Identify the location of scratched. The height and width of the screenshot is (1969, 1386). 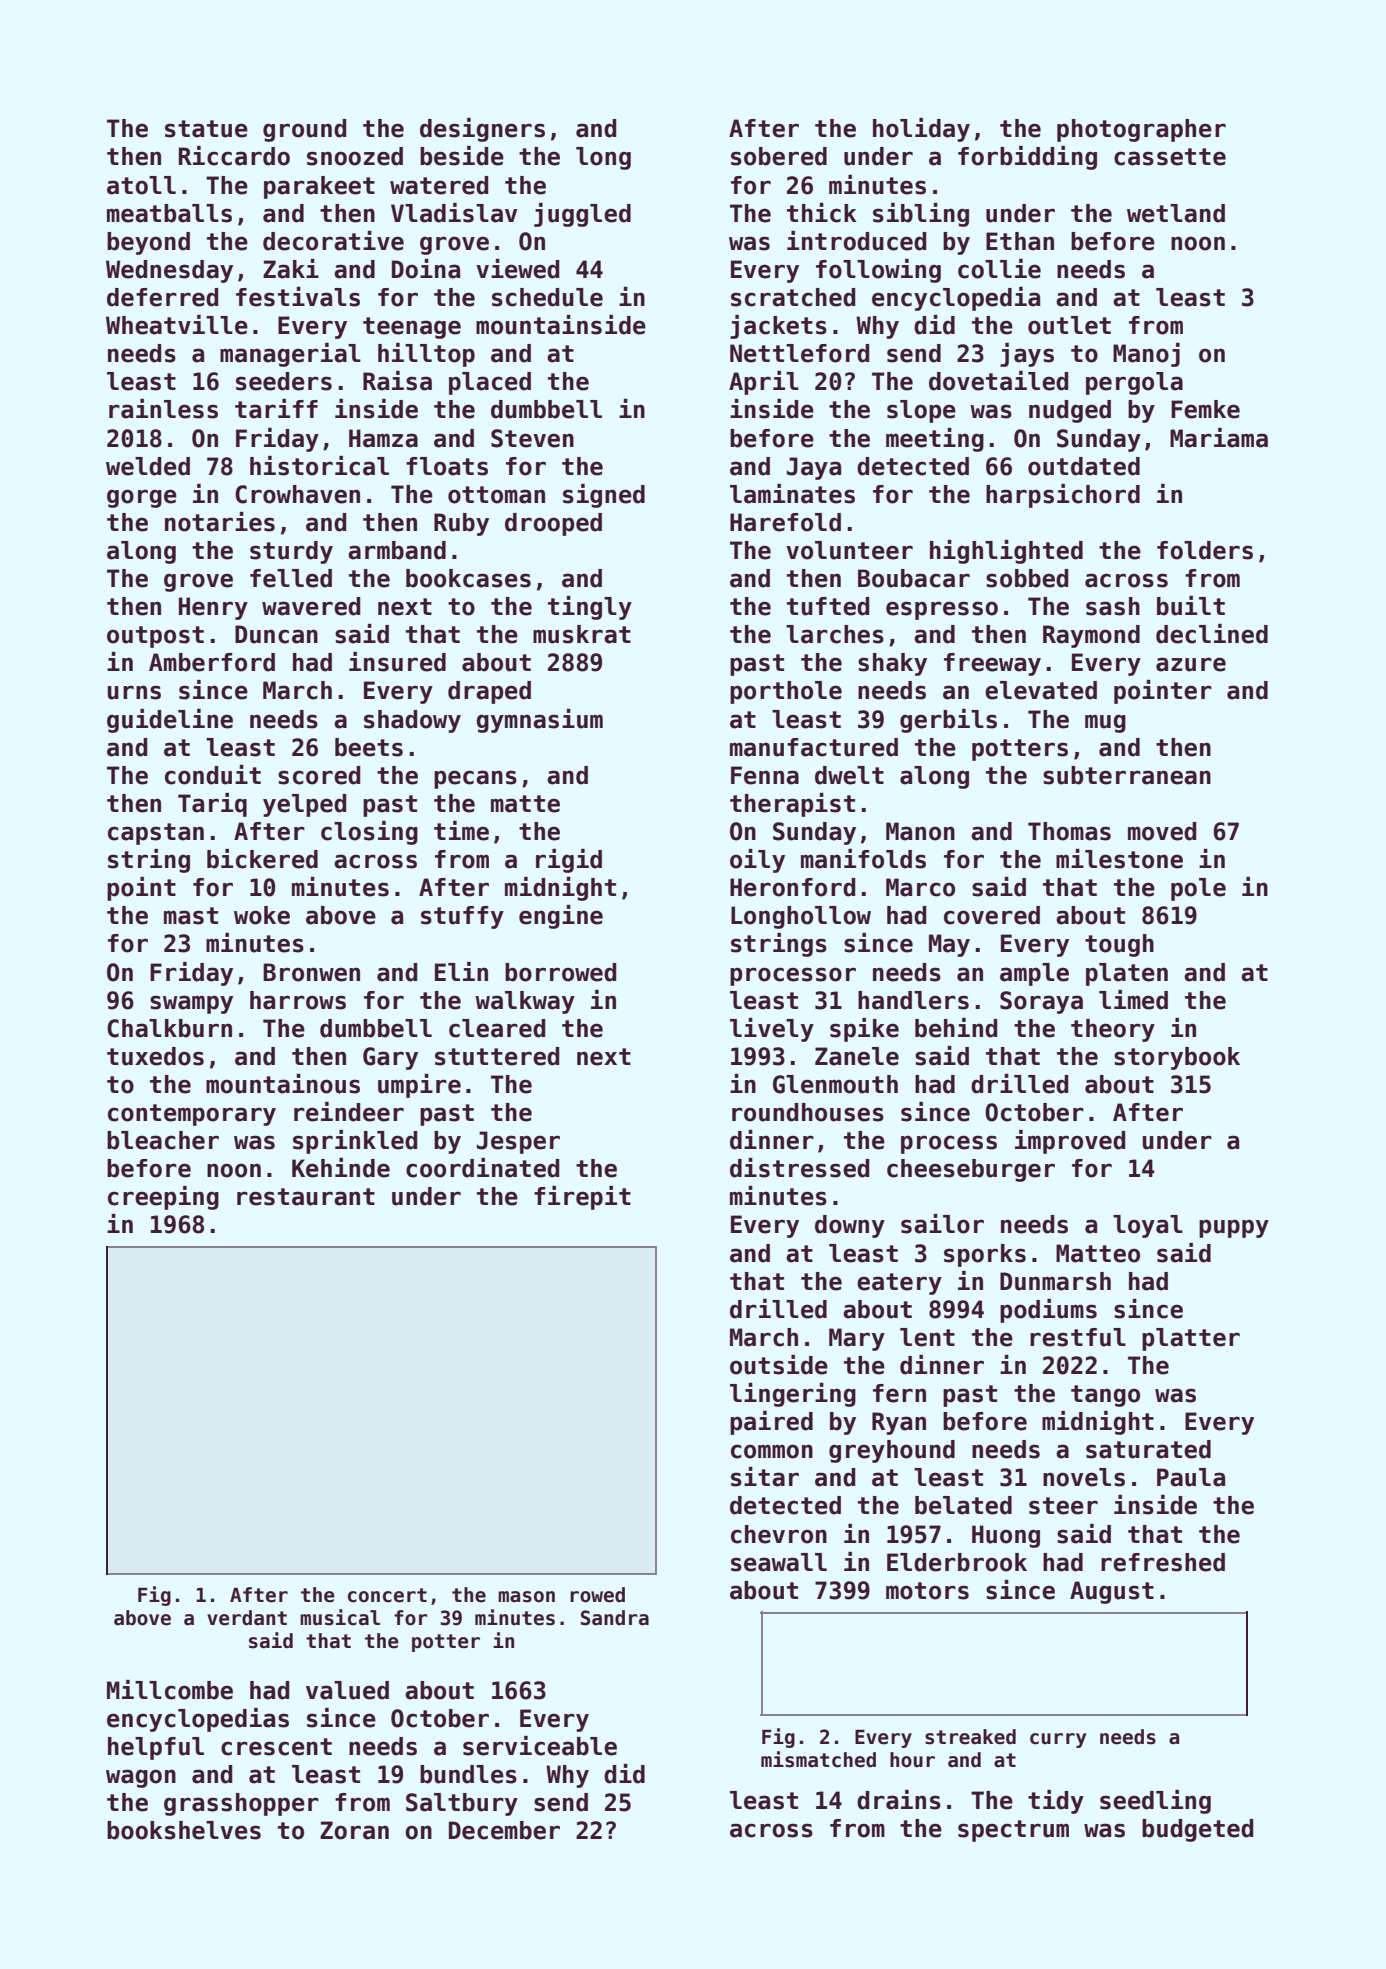
(793, 297).
